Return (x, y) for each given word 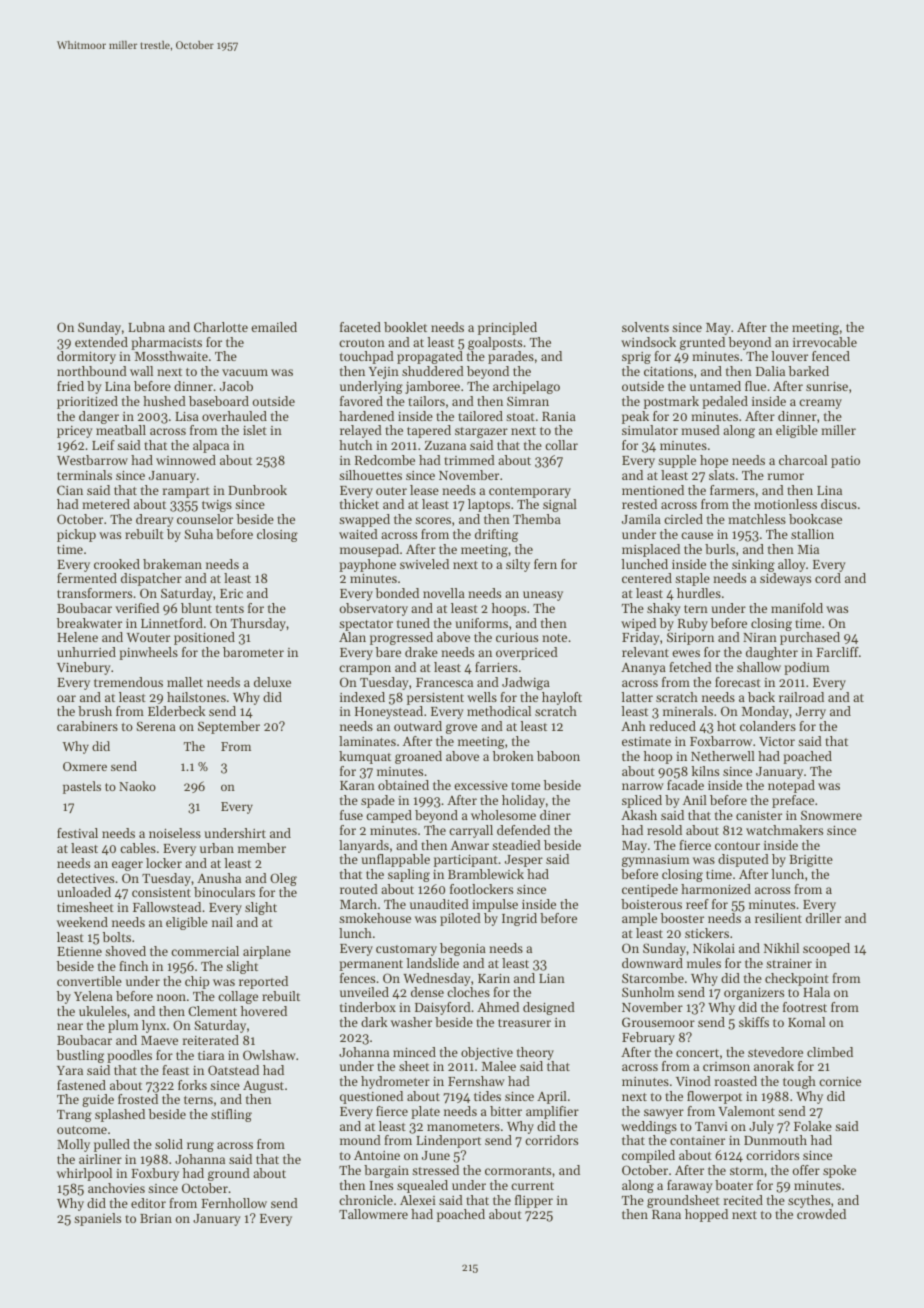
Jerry (811, 713)
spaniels (97, 1219)
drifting (496, 535)
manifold (797, 608)
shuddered (433, 371)
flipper (534, 1201)
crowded (821, 1214)
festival (77, 833)
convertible (89, 981)
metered (106, 504)
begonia (463, 949)
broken (513, 756)
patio (845, 462)
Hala (816, 992)
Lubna (146, 327)
